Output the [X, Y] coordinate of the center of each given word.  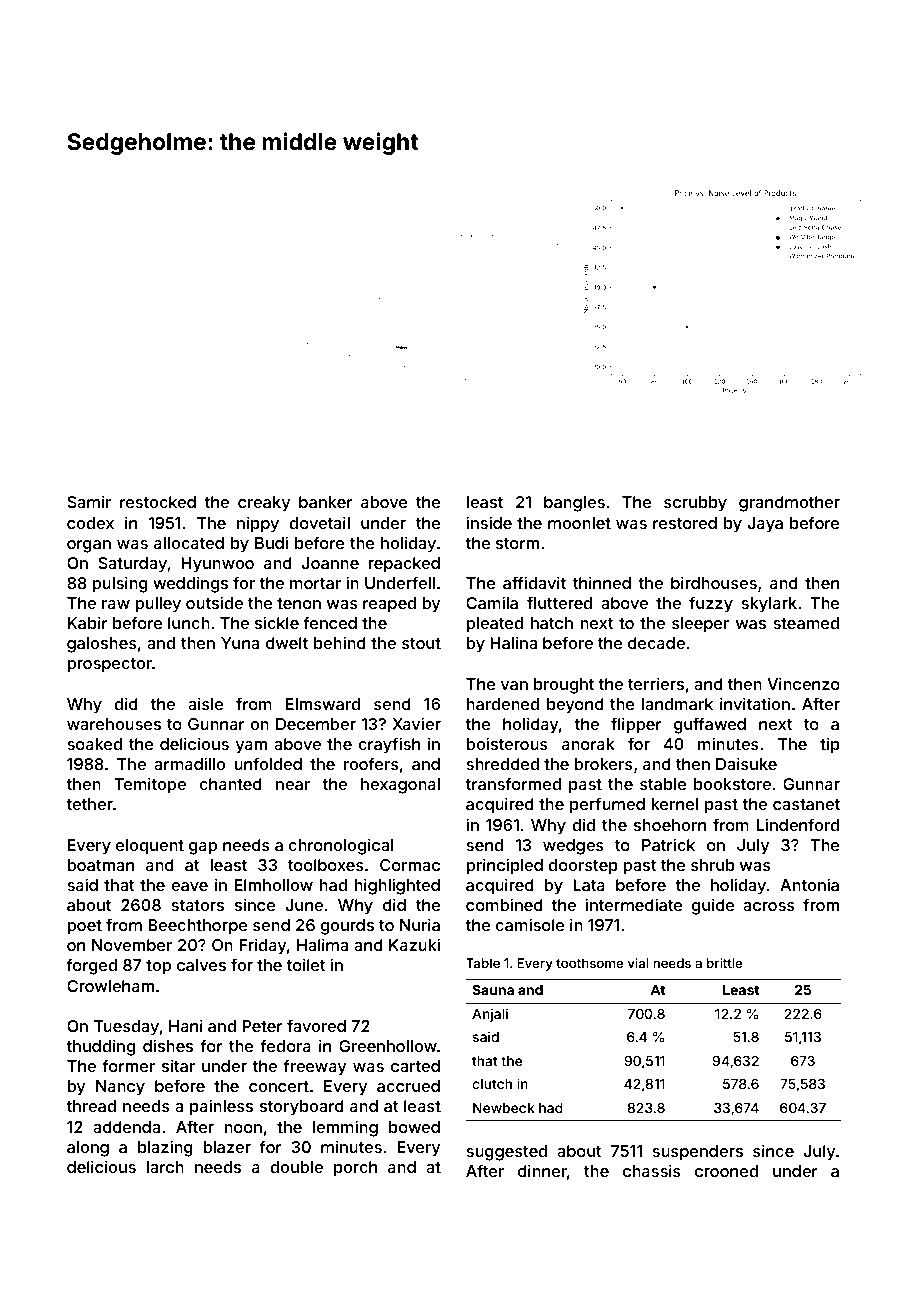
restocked [158, 502]
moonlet [579, 523]
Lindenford [798, 824]
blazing [165, 1148]
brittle [724, 963]
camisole [530, 924]
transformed [513, 783]
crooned [726, 1171]
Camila [492, 602]
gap [203, 848]
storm [517, 543]
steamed [806, 623]
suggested [506, 1153]
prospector [110, 665]
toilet [305, 964]
